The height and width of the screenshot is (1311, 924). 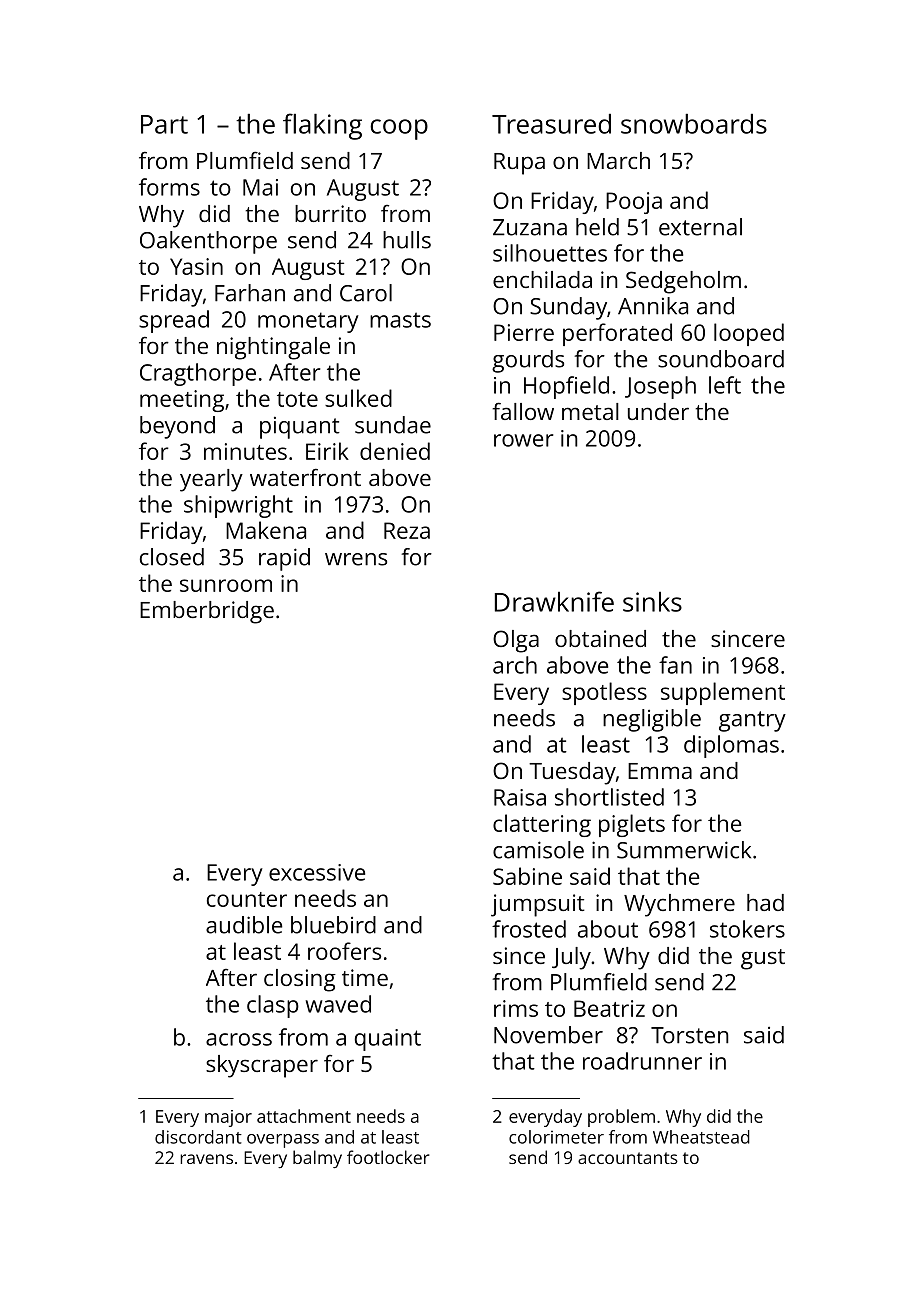 What do you see at coordinates (765, 902) in the screenshot?
I see `had` at bounding box center [765, 902].
